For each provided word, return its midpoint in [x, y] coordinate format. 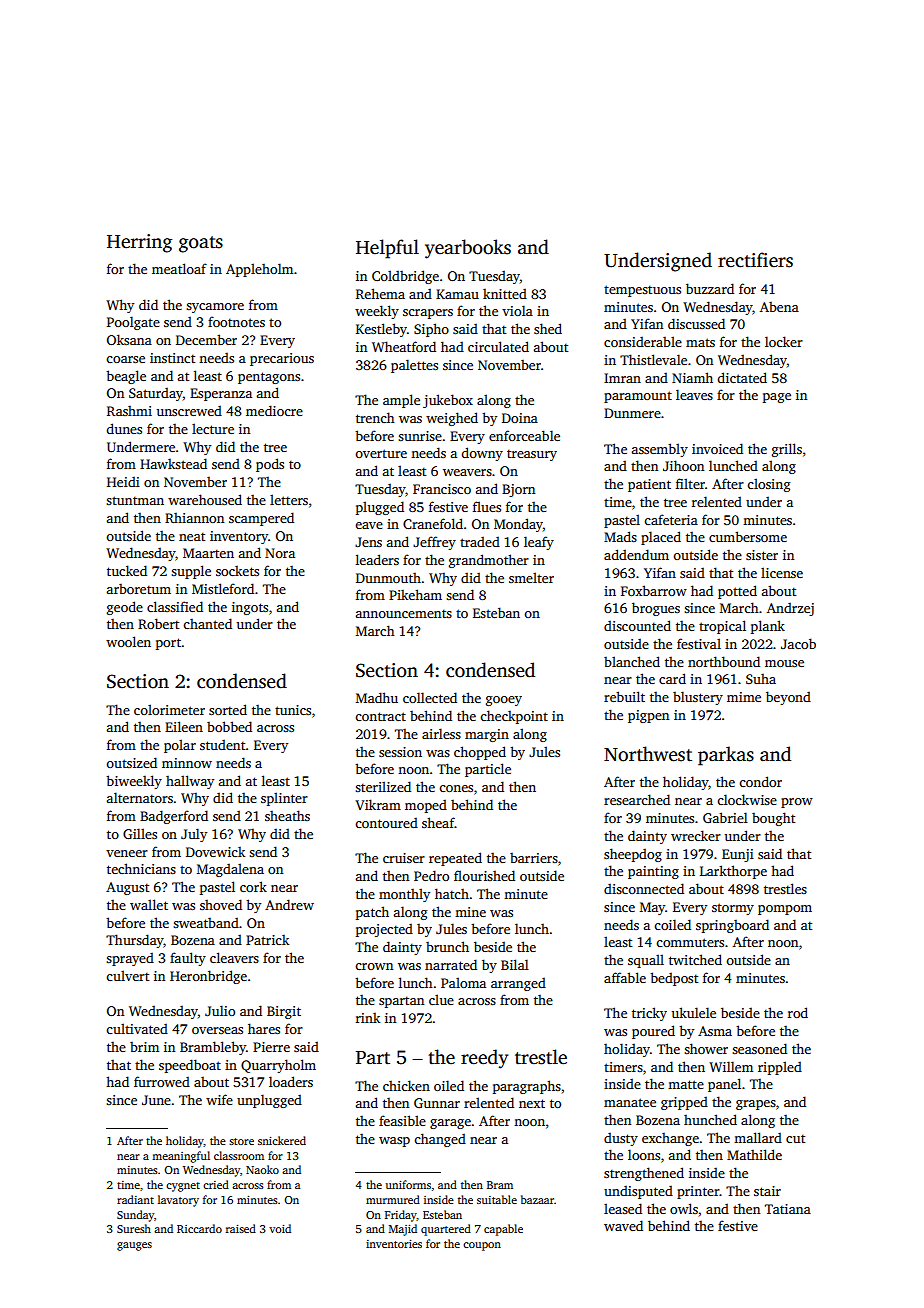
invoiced [717, 448]
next [532, 1103]
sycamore [215, 308]
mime [744, 697]
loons [644, 1154]
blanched [632, 661]
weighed [452, 419]
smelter [531, 577]
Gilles [140, 833]
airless [441, 733]
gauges [134, 1246]
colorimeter [169, 709]
